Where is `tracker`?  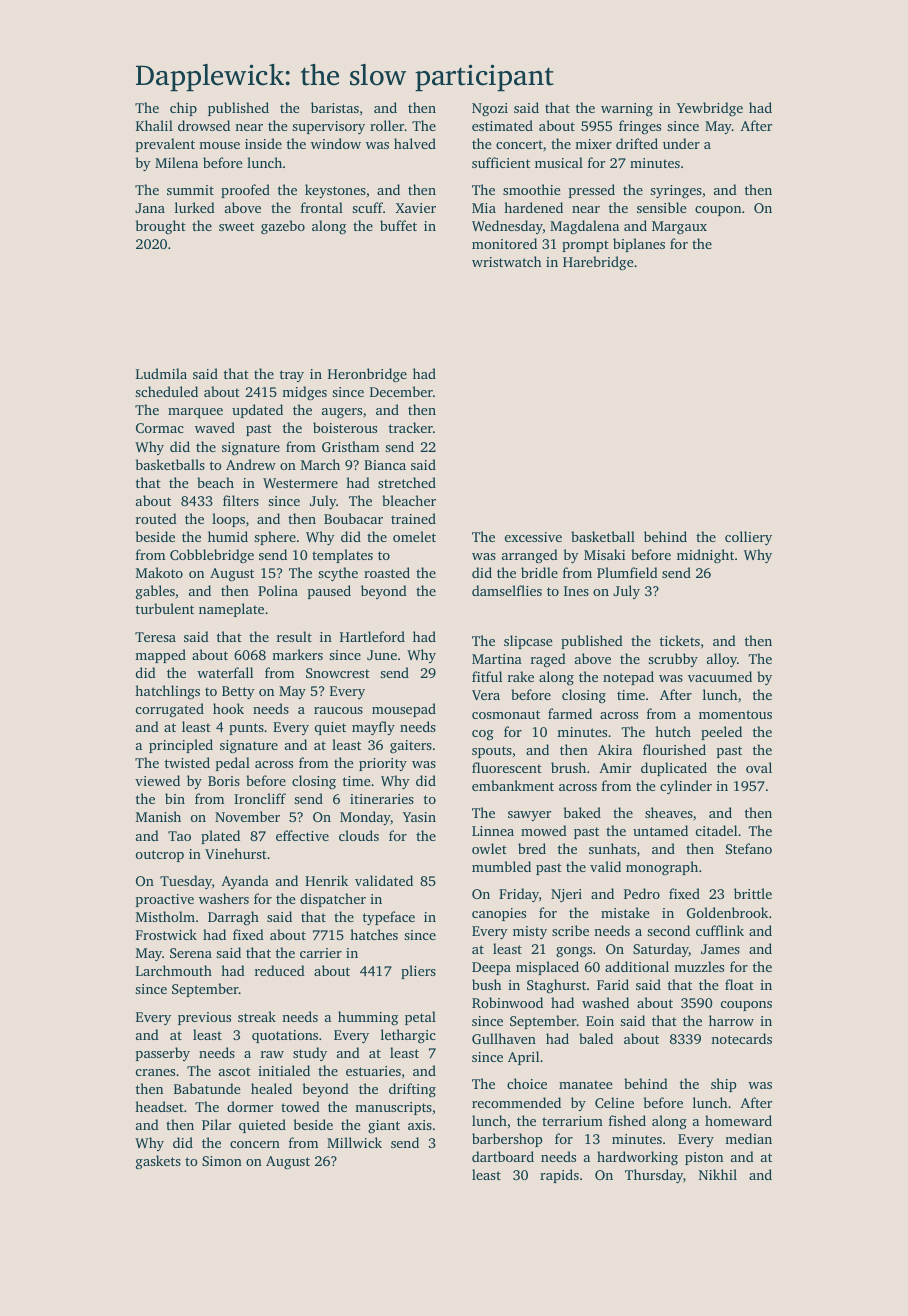 tracker is located at coordinates (411, 427).
